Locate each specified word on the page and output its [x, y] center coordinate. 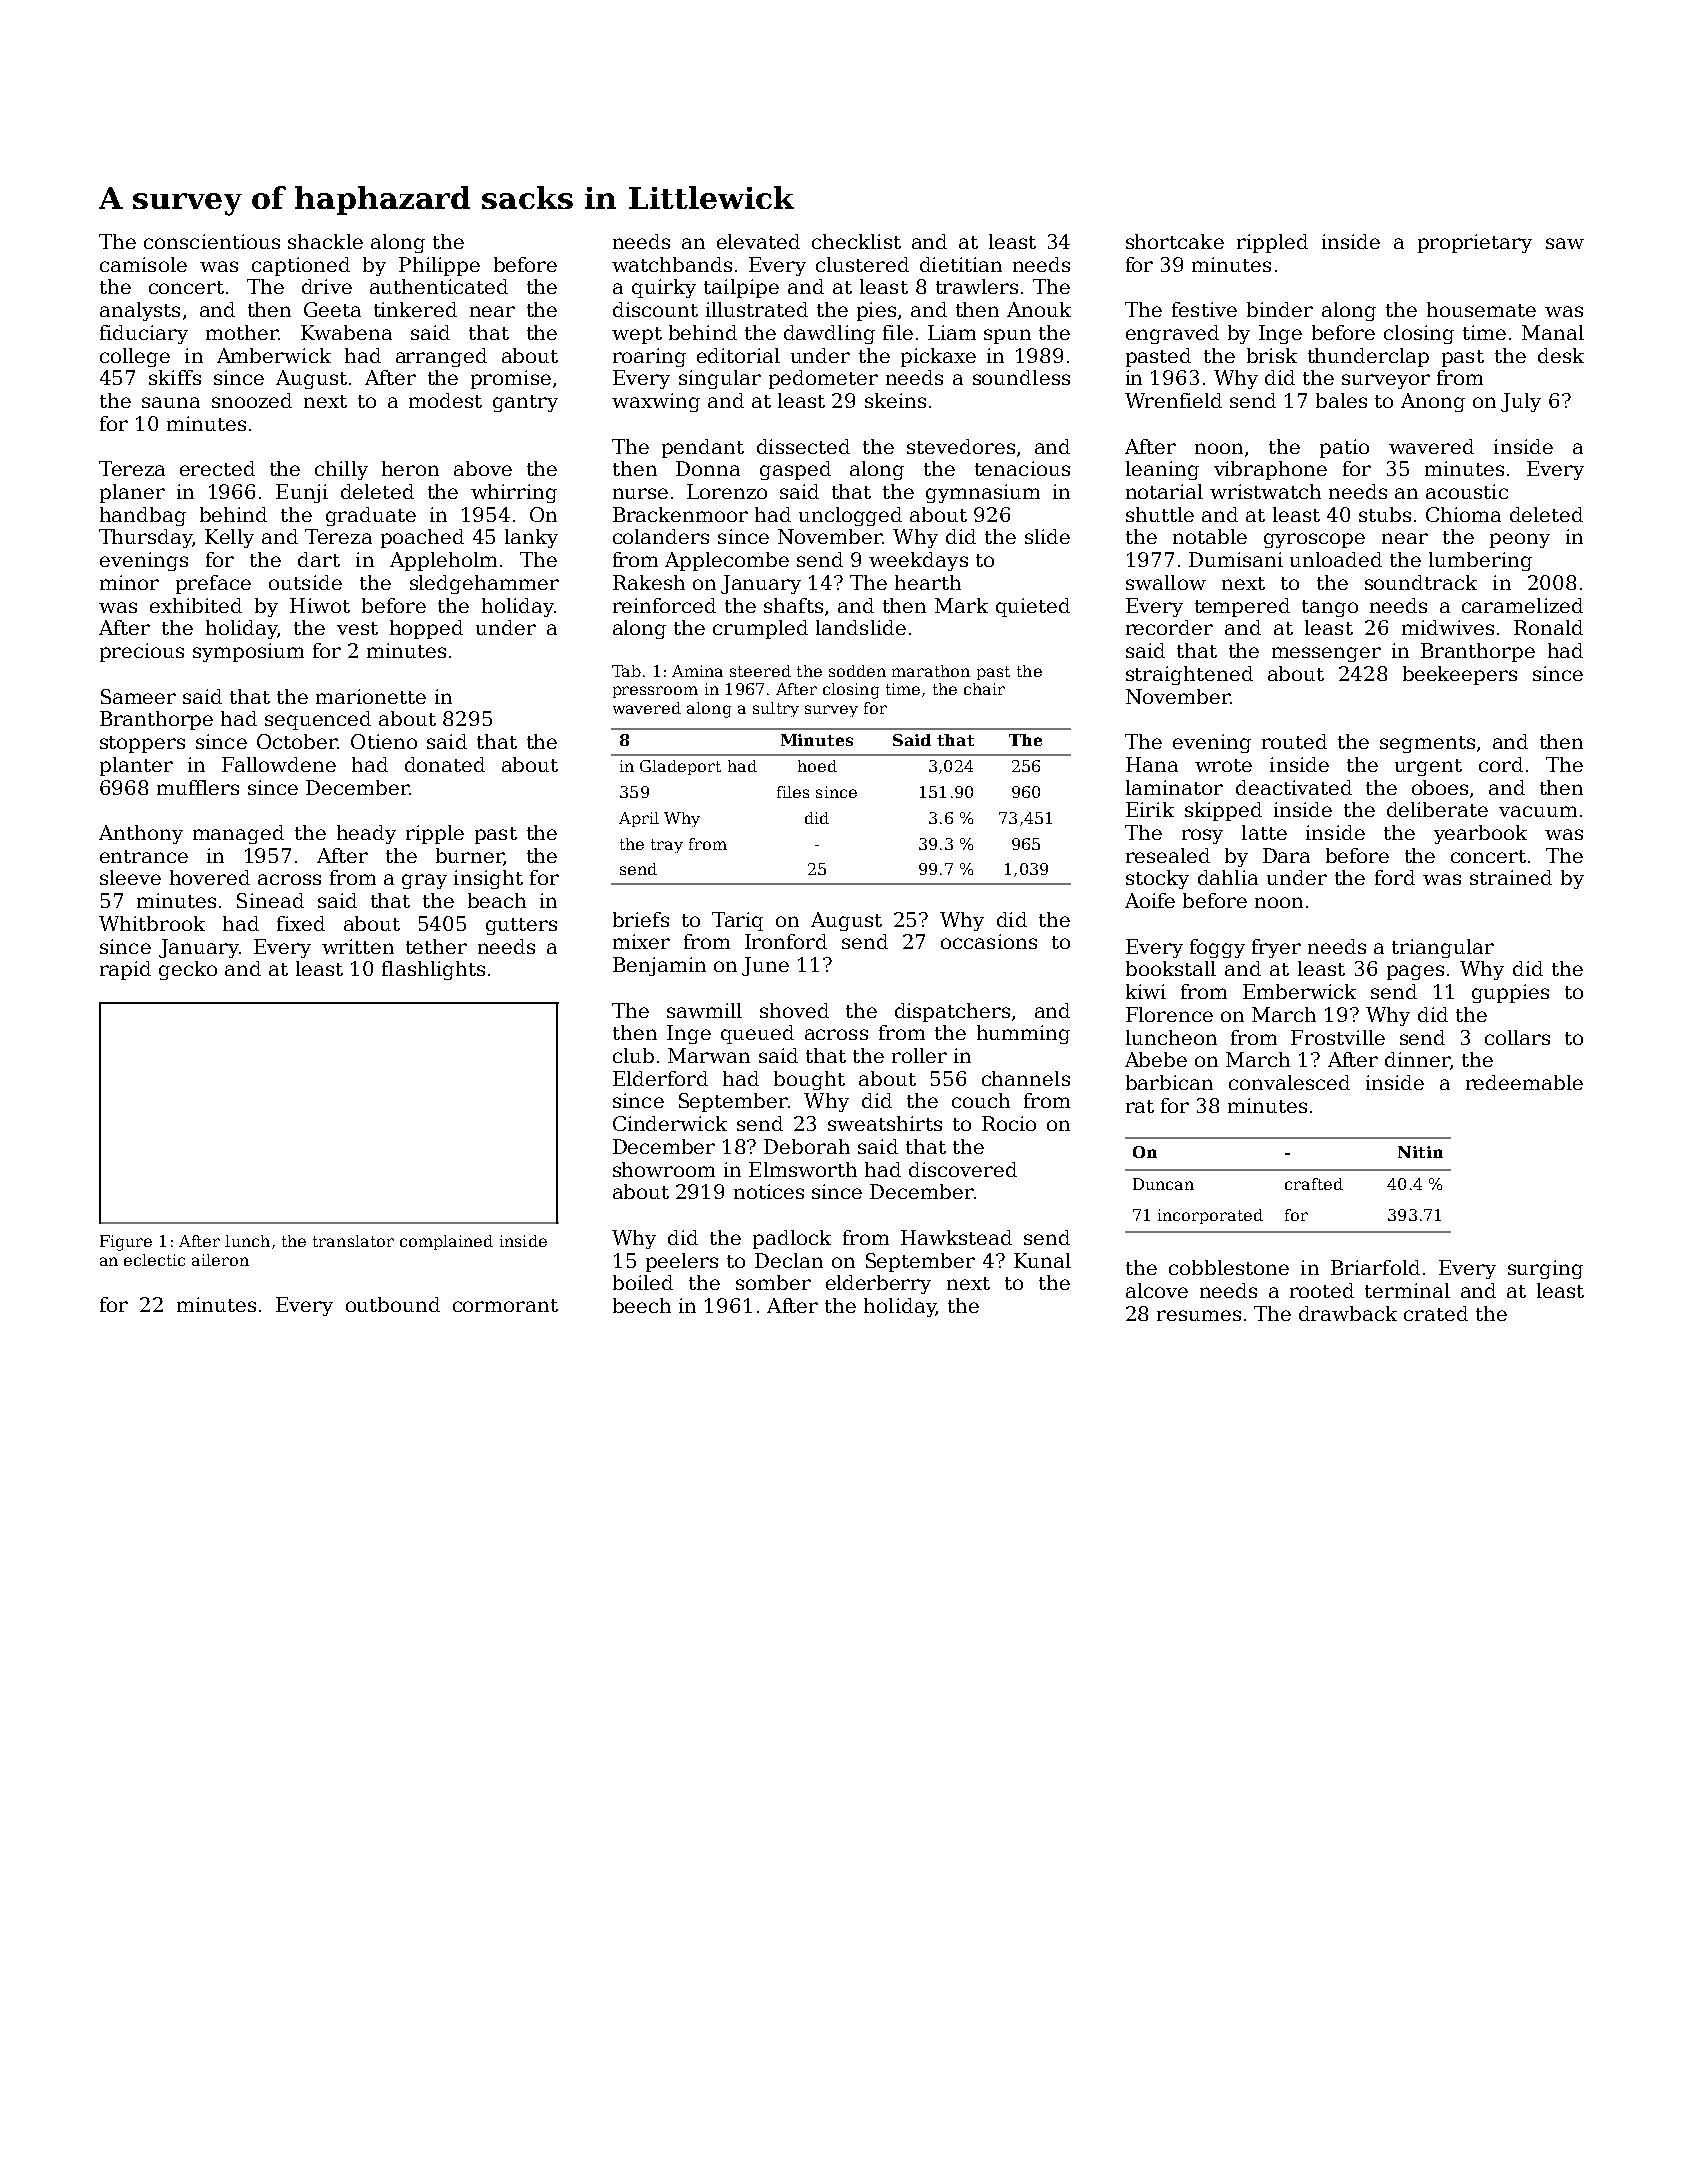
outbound [393, 1304]
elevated [758, 241]
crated [1436, 1313]
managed [238, 834]
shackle [325, 241]
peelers [682, 1262]
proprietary [1475, 243]
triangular [1443, 948]
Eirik [1150, 809]
